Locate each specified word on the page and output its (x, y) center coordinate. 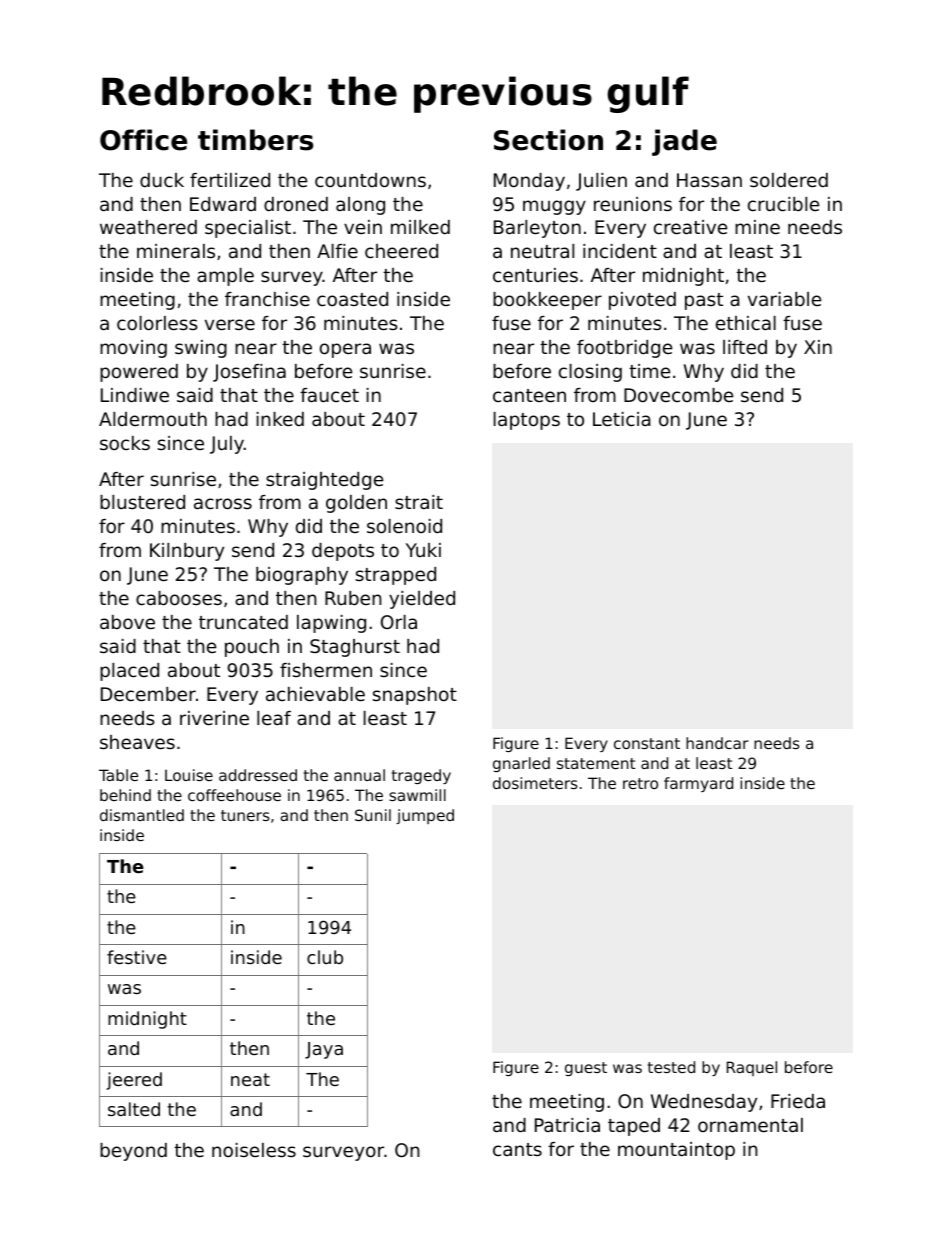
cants (517, 1149)
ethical (746, 323)
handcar (717, 743)
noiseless (254, 1150)
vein (363, 227)
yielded (422, 600)
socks (125, 443)
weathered (148, 227)
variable (784, 299)
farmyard (698, 784)
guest (586, 1069)
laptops (527, 421)
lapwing (331, 624)
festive (137, 957)
